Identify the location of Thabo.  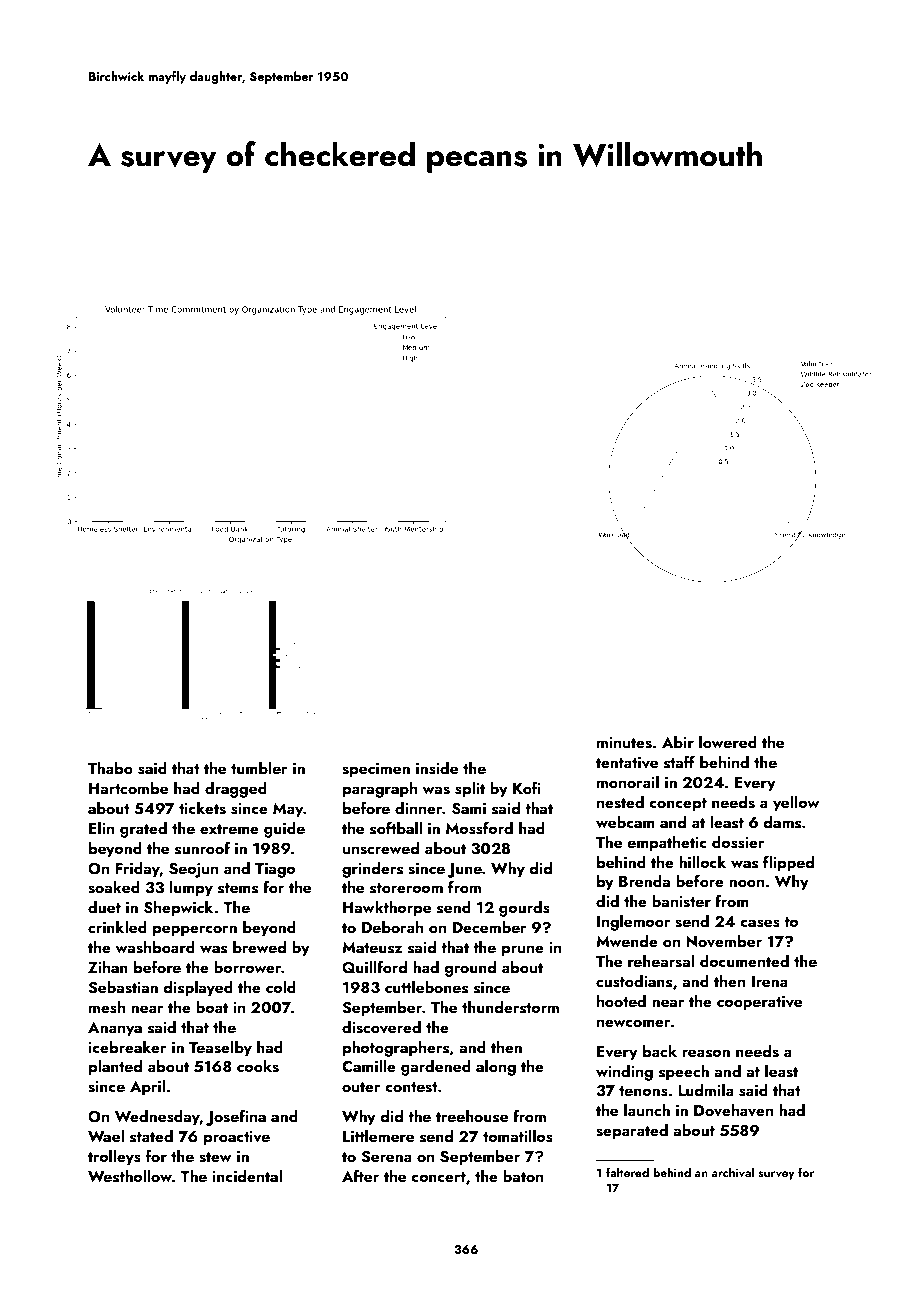
(110, 768).
